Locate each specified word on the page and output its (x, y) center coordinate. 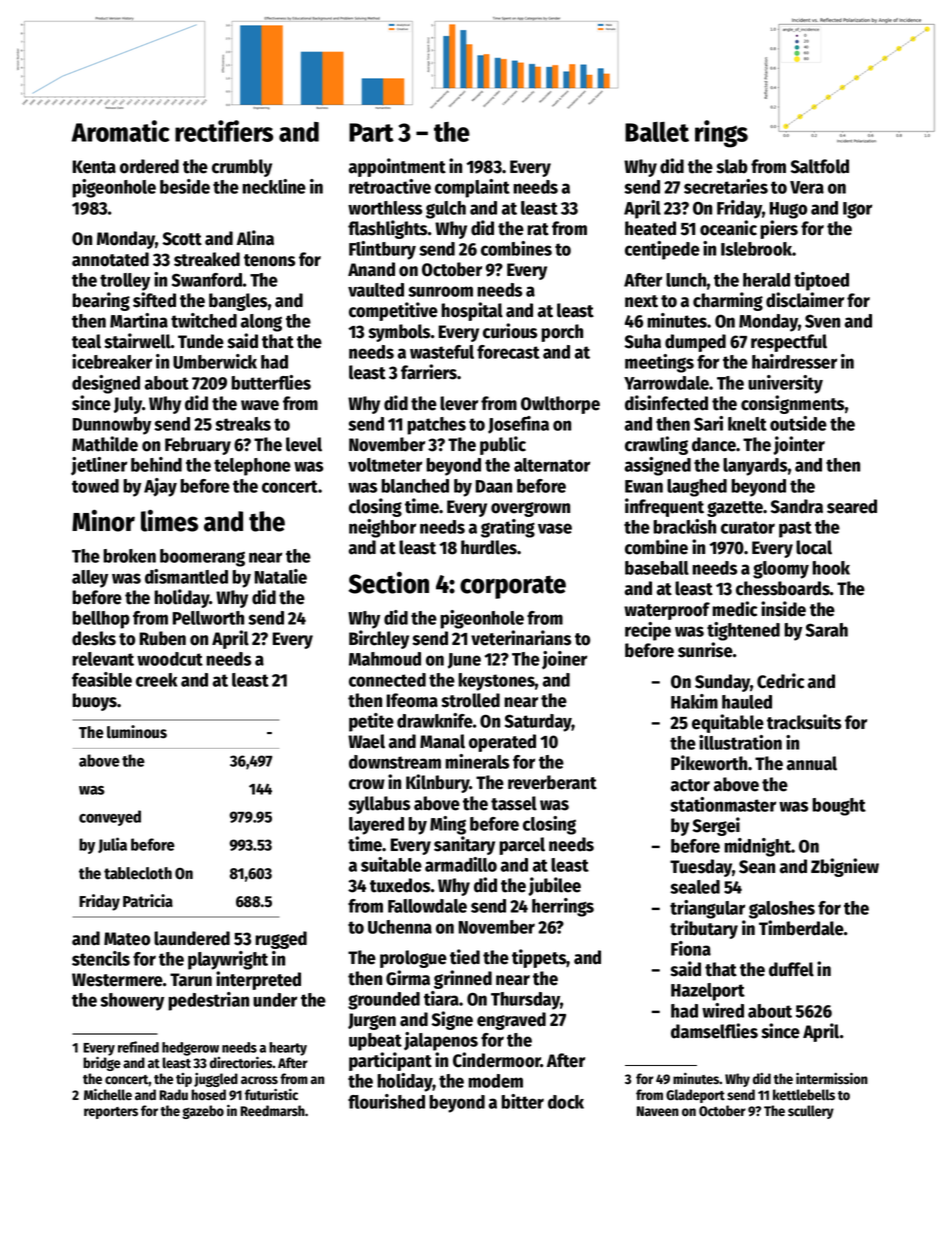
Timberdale (801, 928)
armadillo (461, 864)
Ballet (657, 132)
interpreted (258, 980)
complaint (472, 188)
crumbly (242, 168)
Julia (112, 845)
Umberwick (215, 361)
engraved (511, 1021)
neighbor (382, 528)
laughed (697, 488)
